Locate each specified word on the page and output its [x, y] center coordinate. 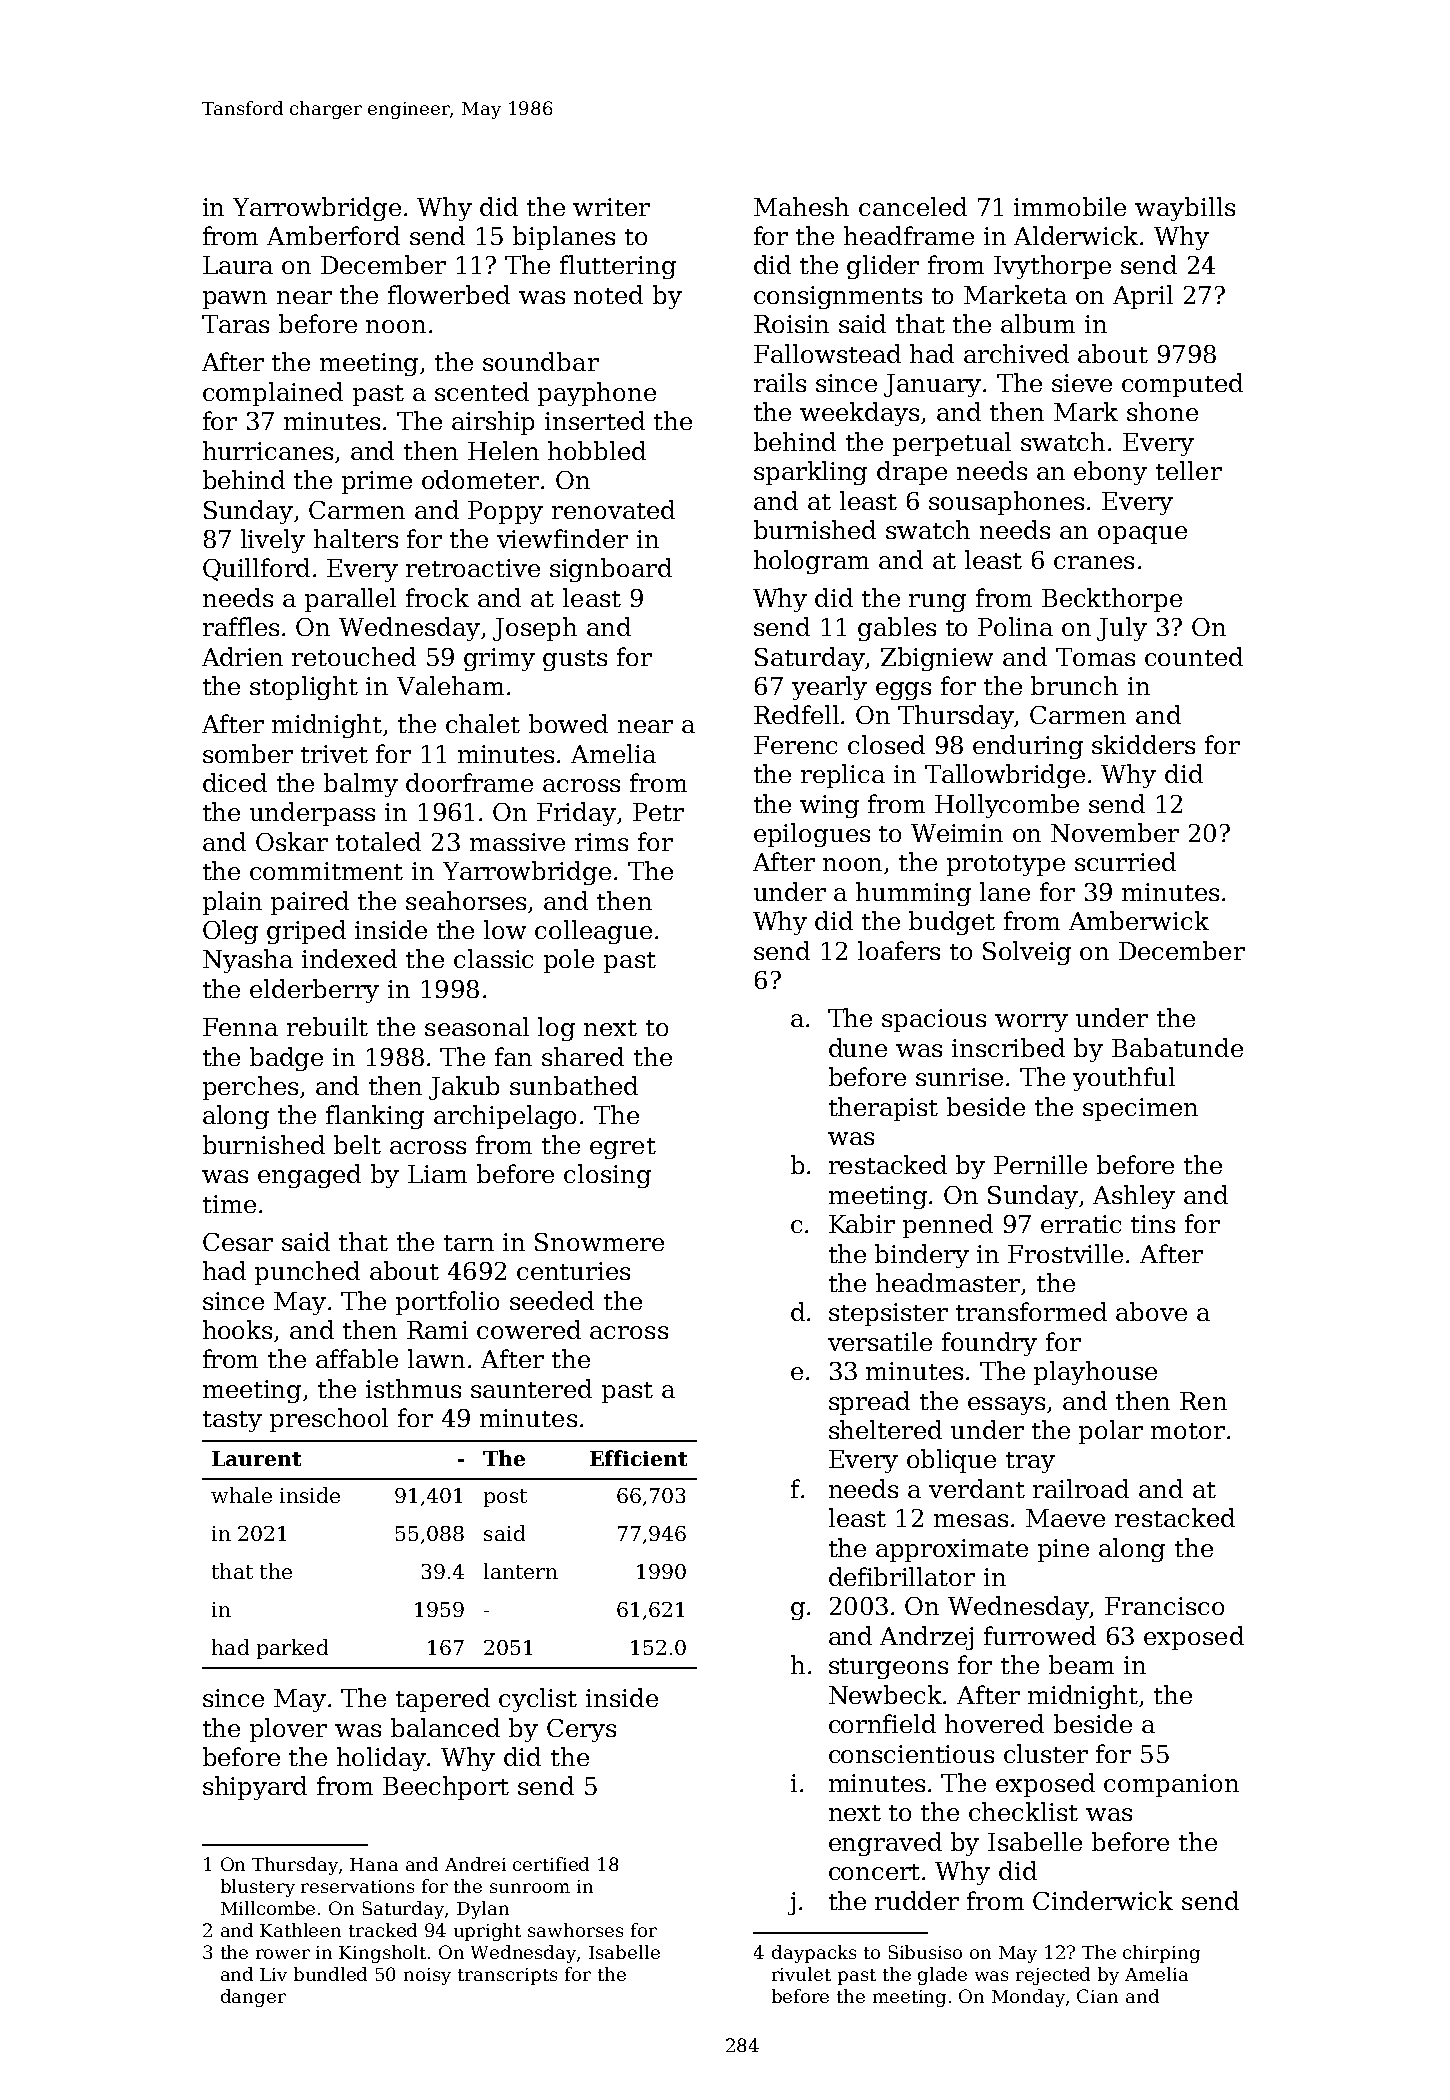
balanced [445, 1727]
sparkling [810, 473]
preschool [329, 1420]
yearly [829, 688]
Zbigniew [937, 659]
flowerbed [449, 294]
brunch [1074, 685]
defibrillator [902, 1576]
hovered [994, 1723]
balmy [361, 785]
